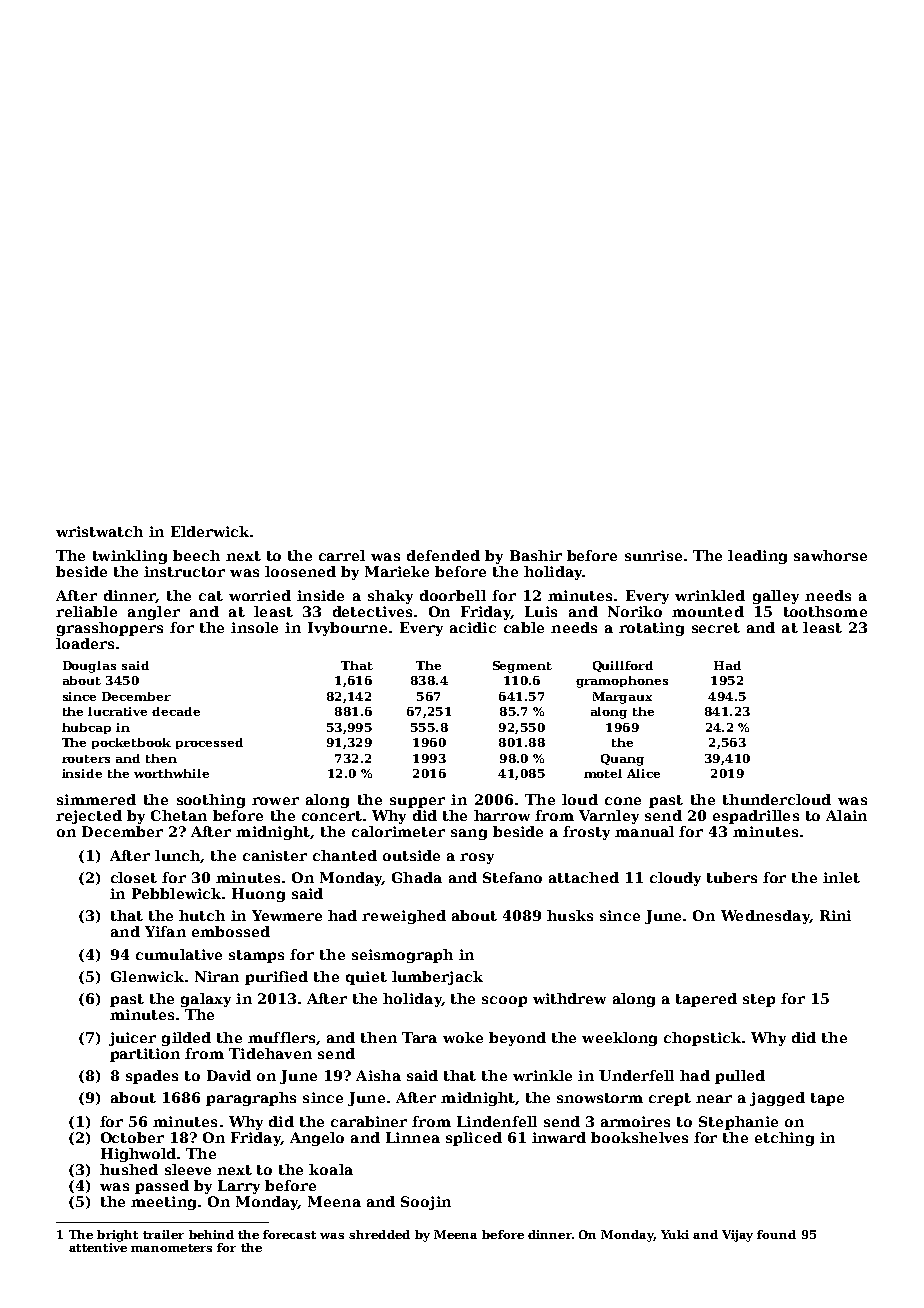 The height and width of the screenshot is (1308, 924). I want to click on Yifan, so click(165, 931).
